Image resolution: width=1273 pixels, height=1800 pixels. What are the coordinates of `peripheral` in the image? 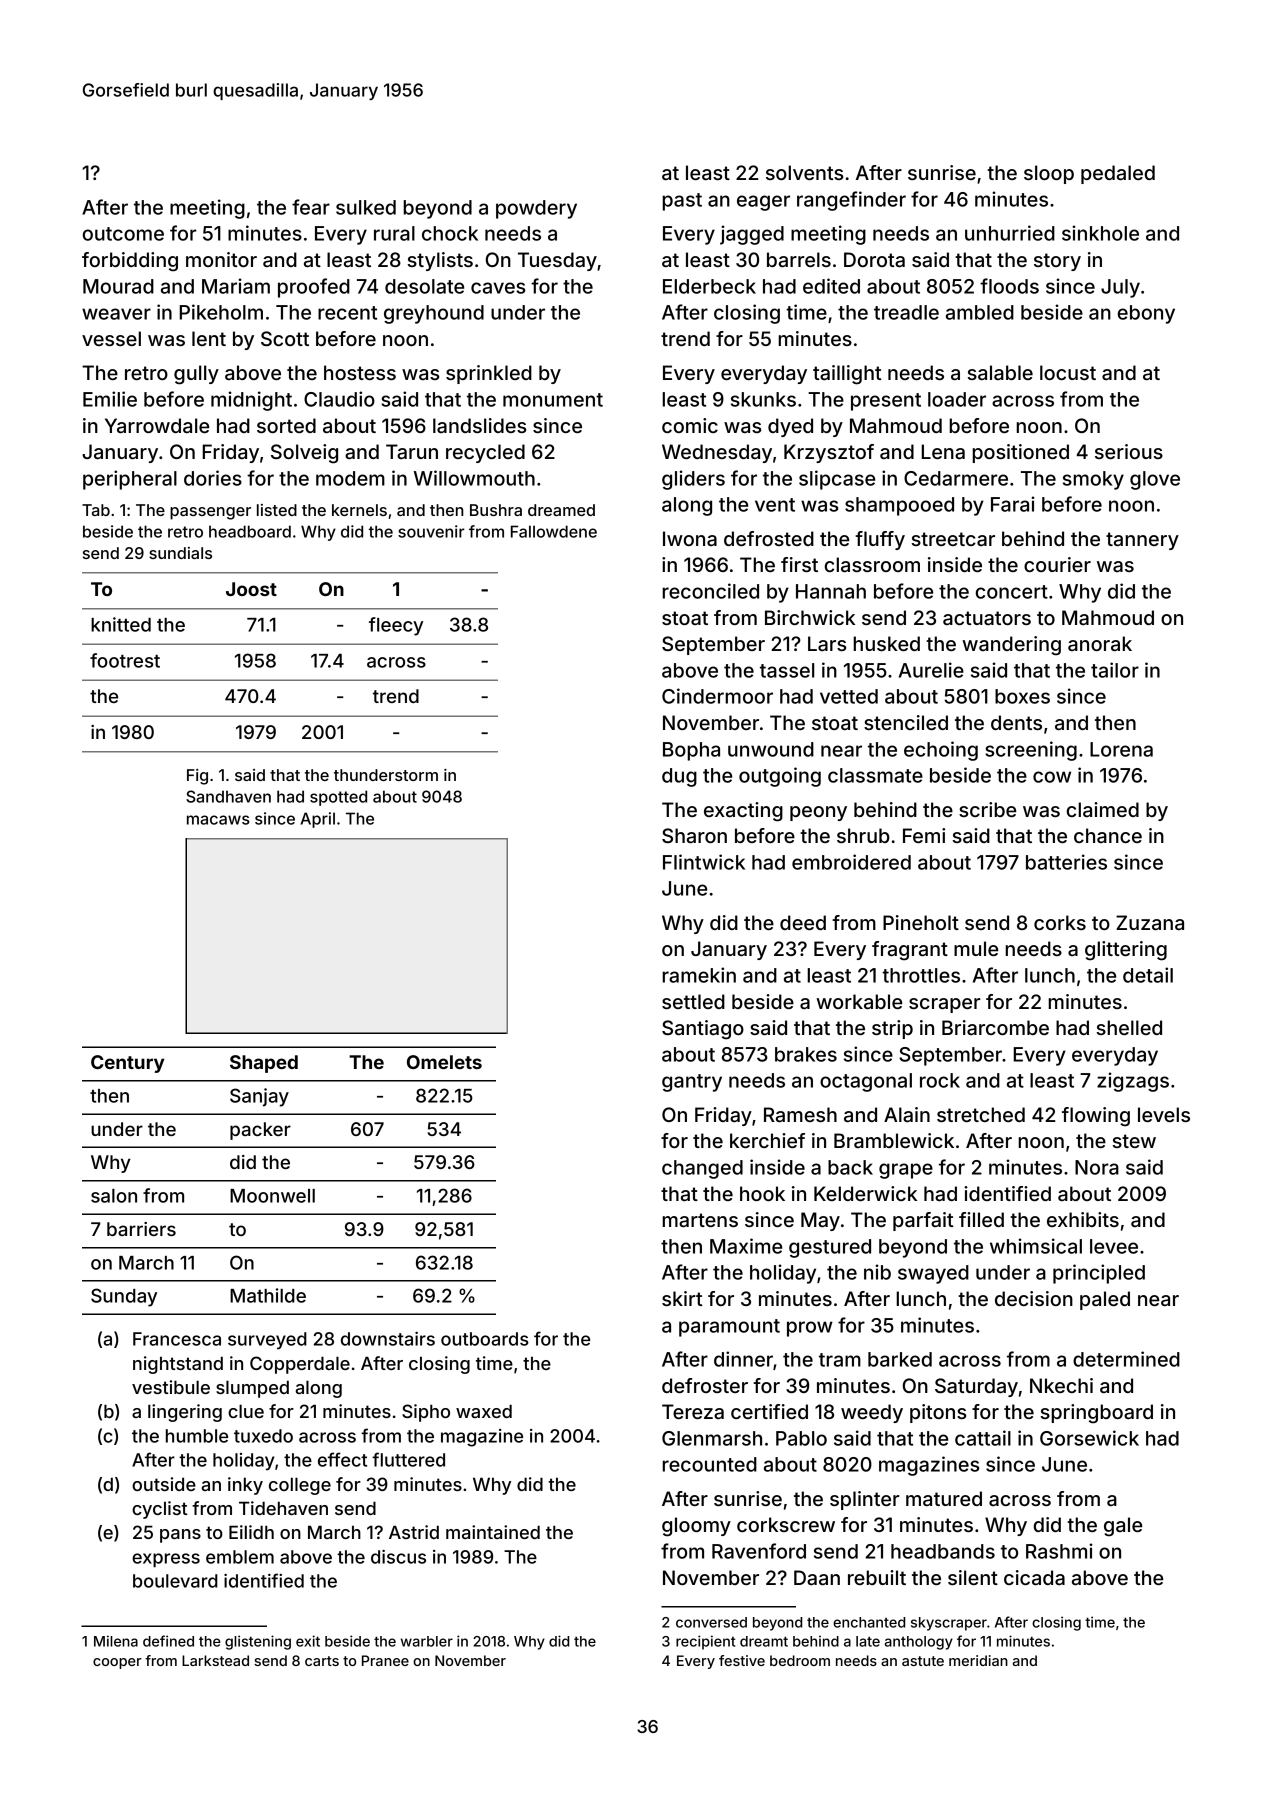 It's located at (130, 480).
